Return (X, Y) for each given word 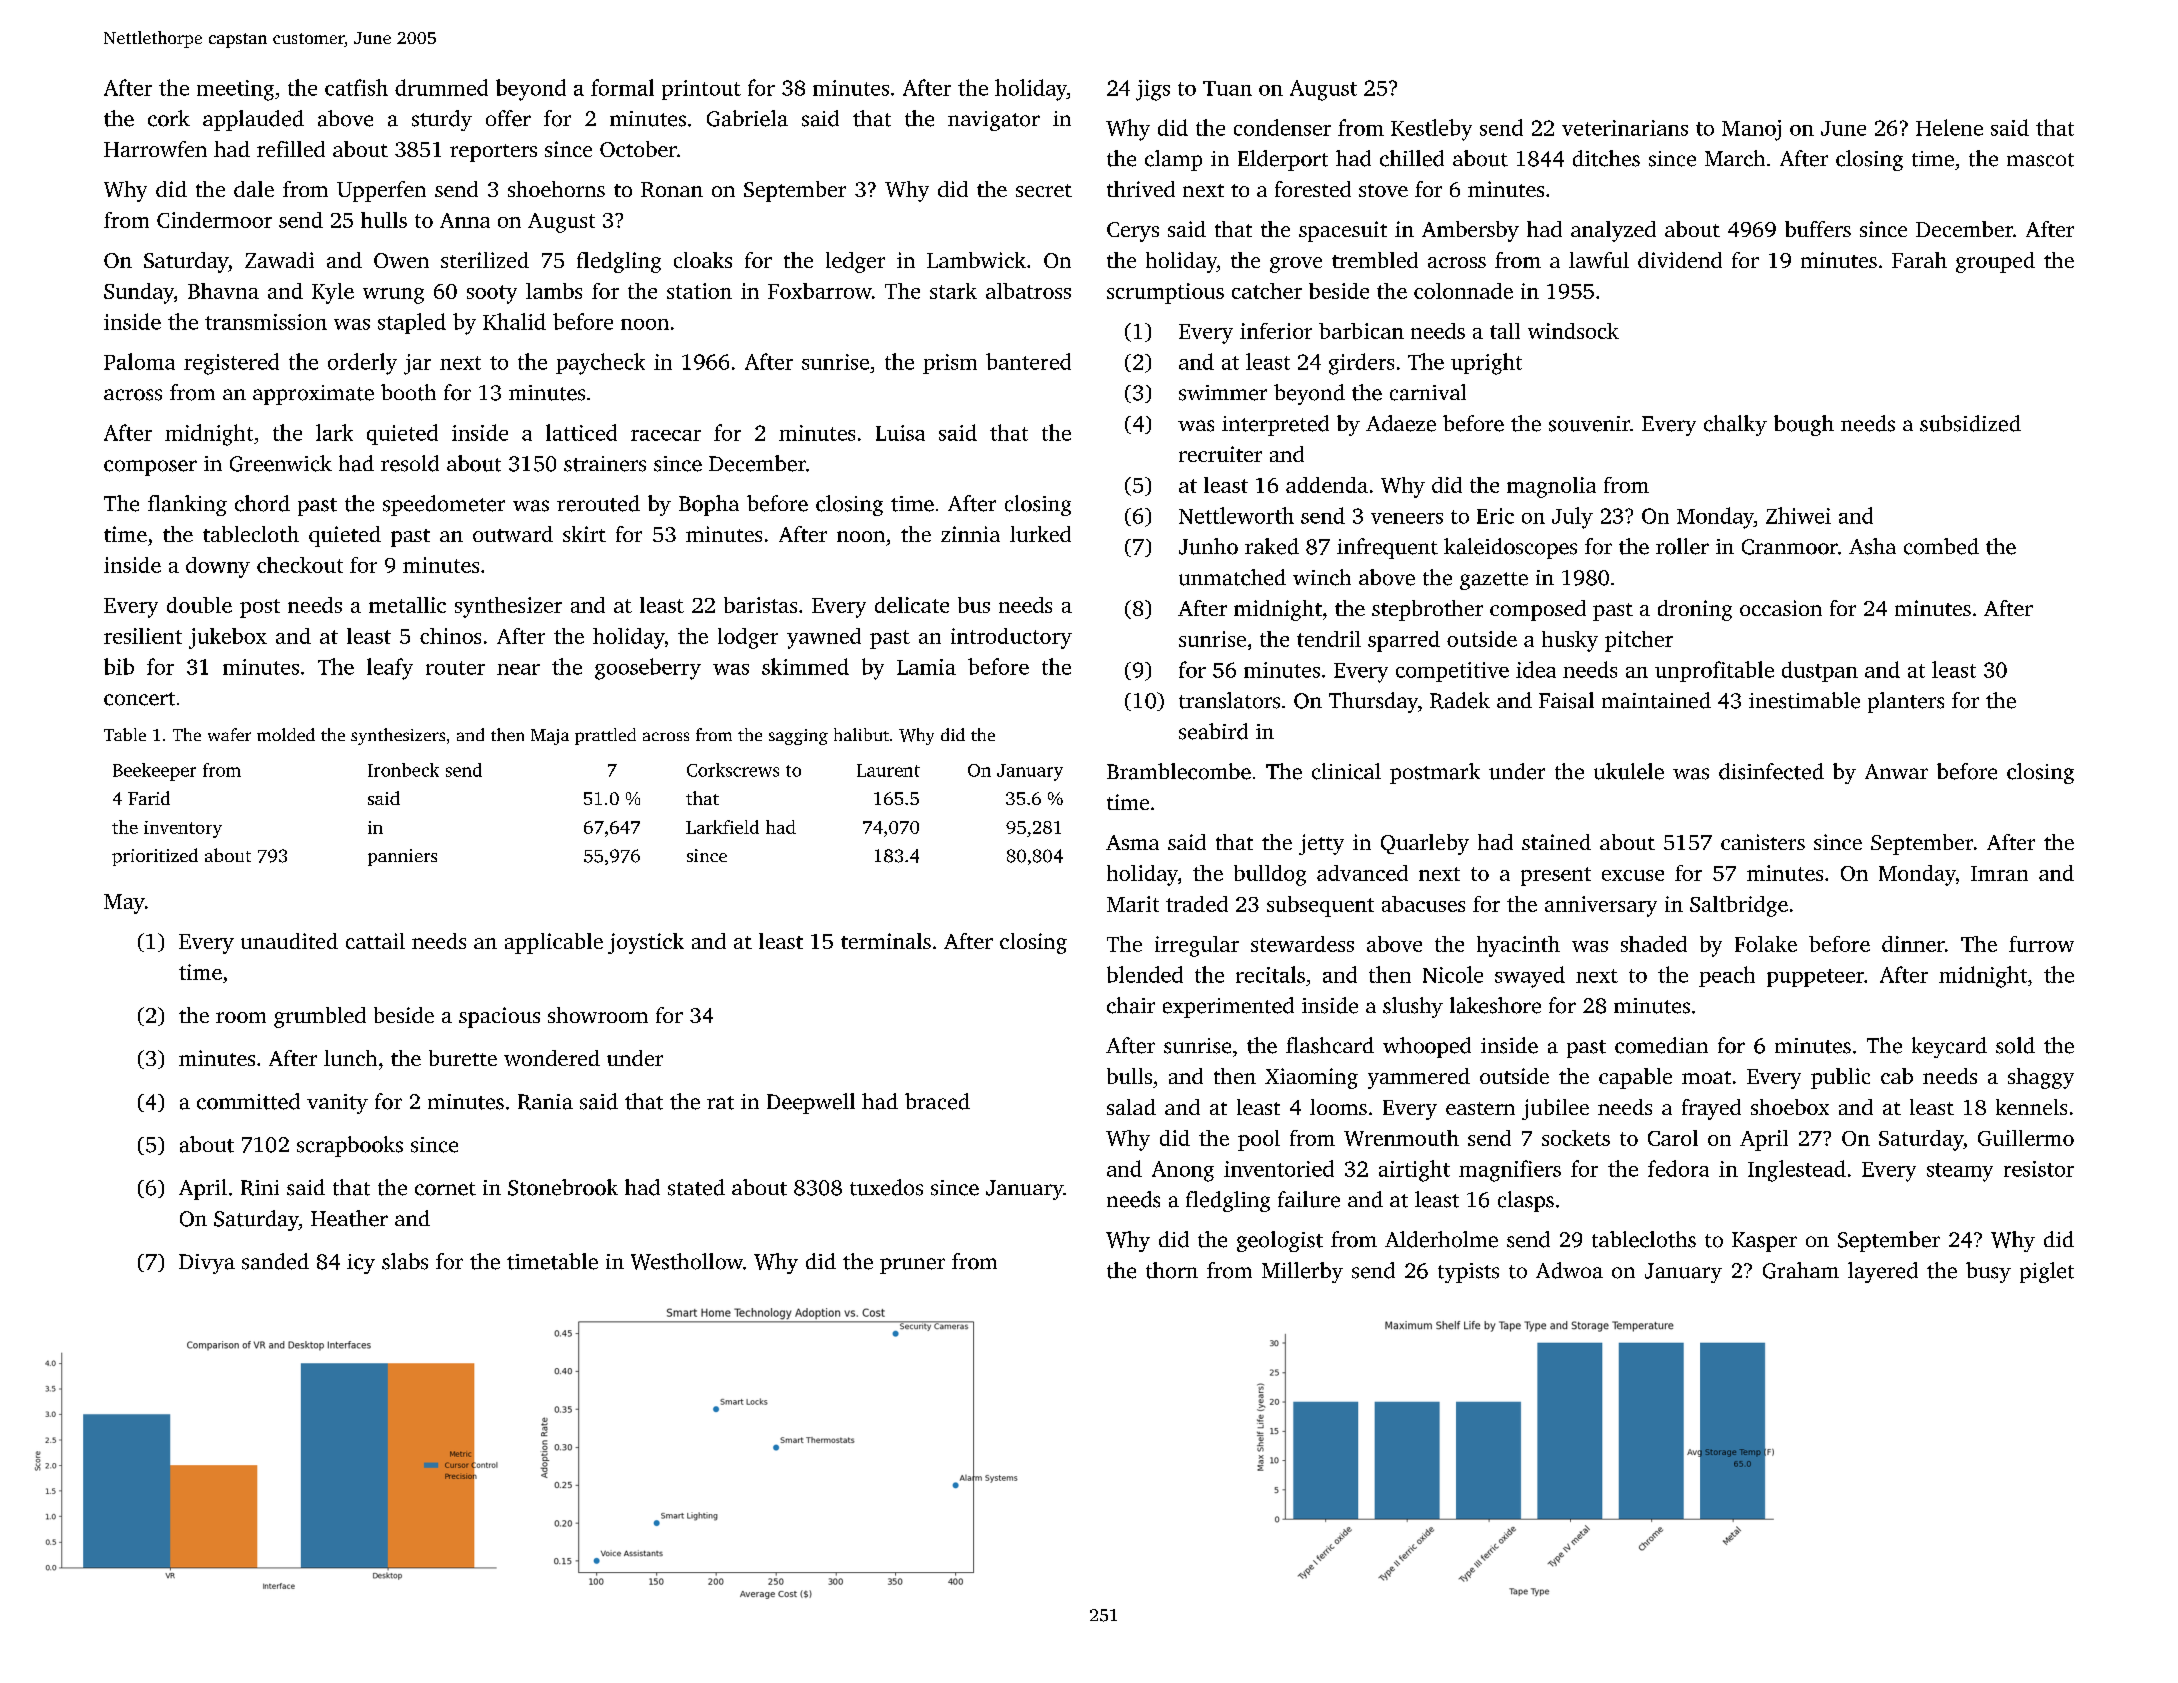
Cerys (1133, 232)
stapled (412, 323)
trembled (1375, 260)
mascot (2040, 160)
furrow (2041, 944)
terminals (886, 941)
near (518, 669)
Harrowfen (155, 149)
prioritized (155, 857)
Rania (545, 1102)
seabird (1213, 731)
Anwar (1896, 771)
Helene (1949, 127)
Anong (1183, 1171)
